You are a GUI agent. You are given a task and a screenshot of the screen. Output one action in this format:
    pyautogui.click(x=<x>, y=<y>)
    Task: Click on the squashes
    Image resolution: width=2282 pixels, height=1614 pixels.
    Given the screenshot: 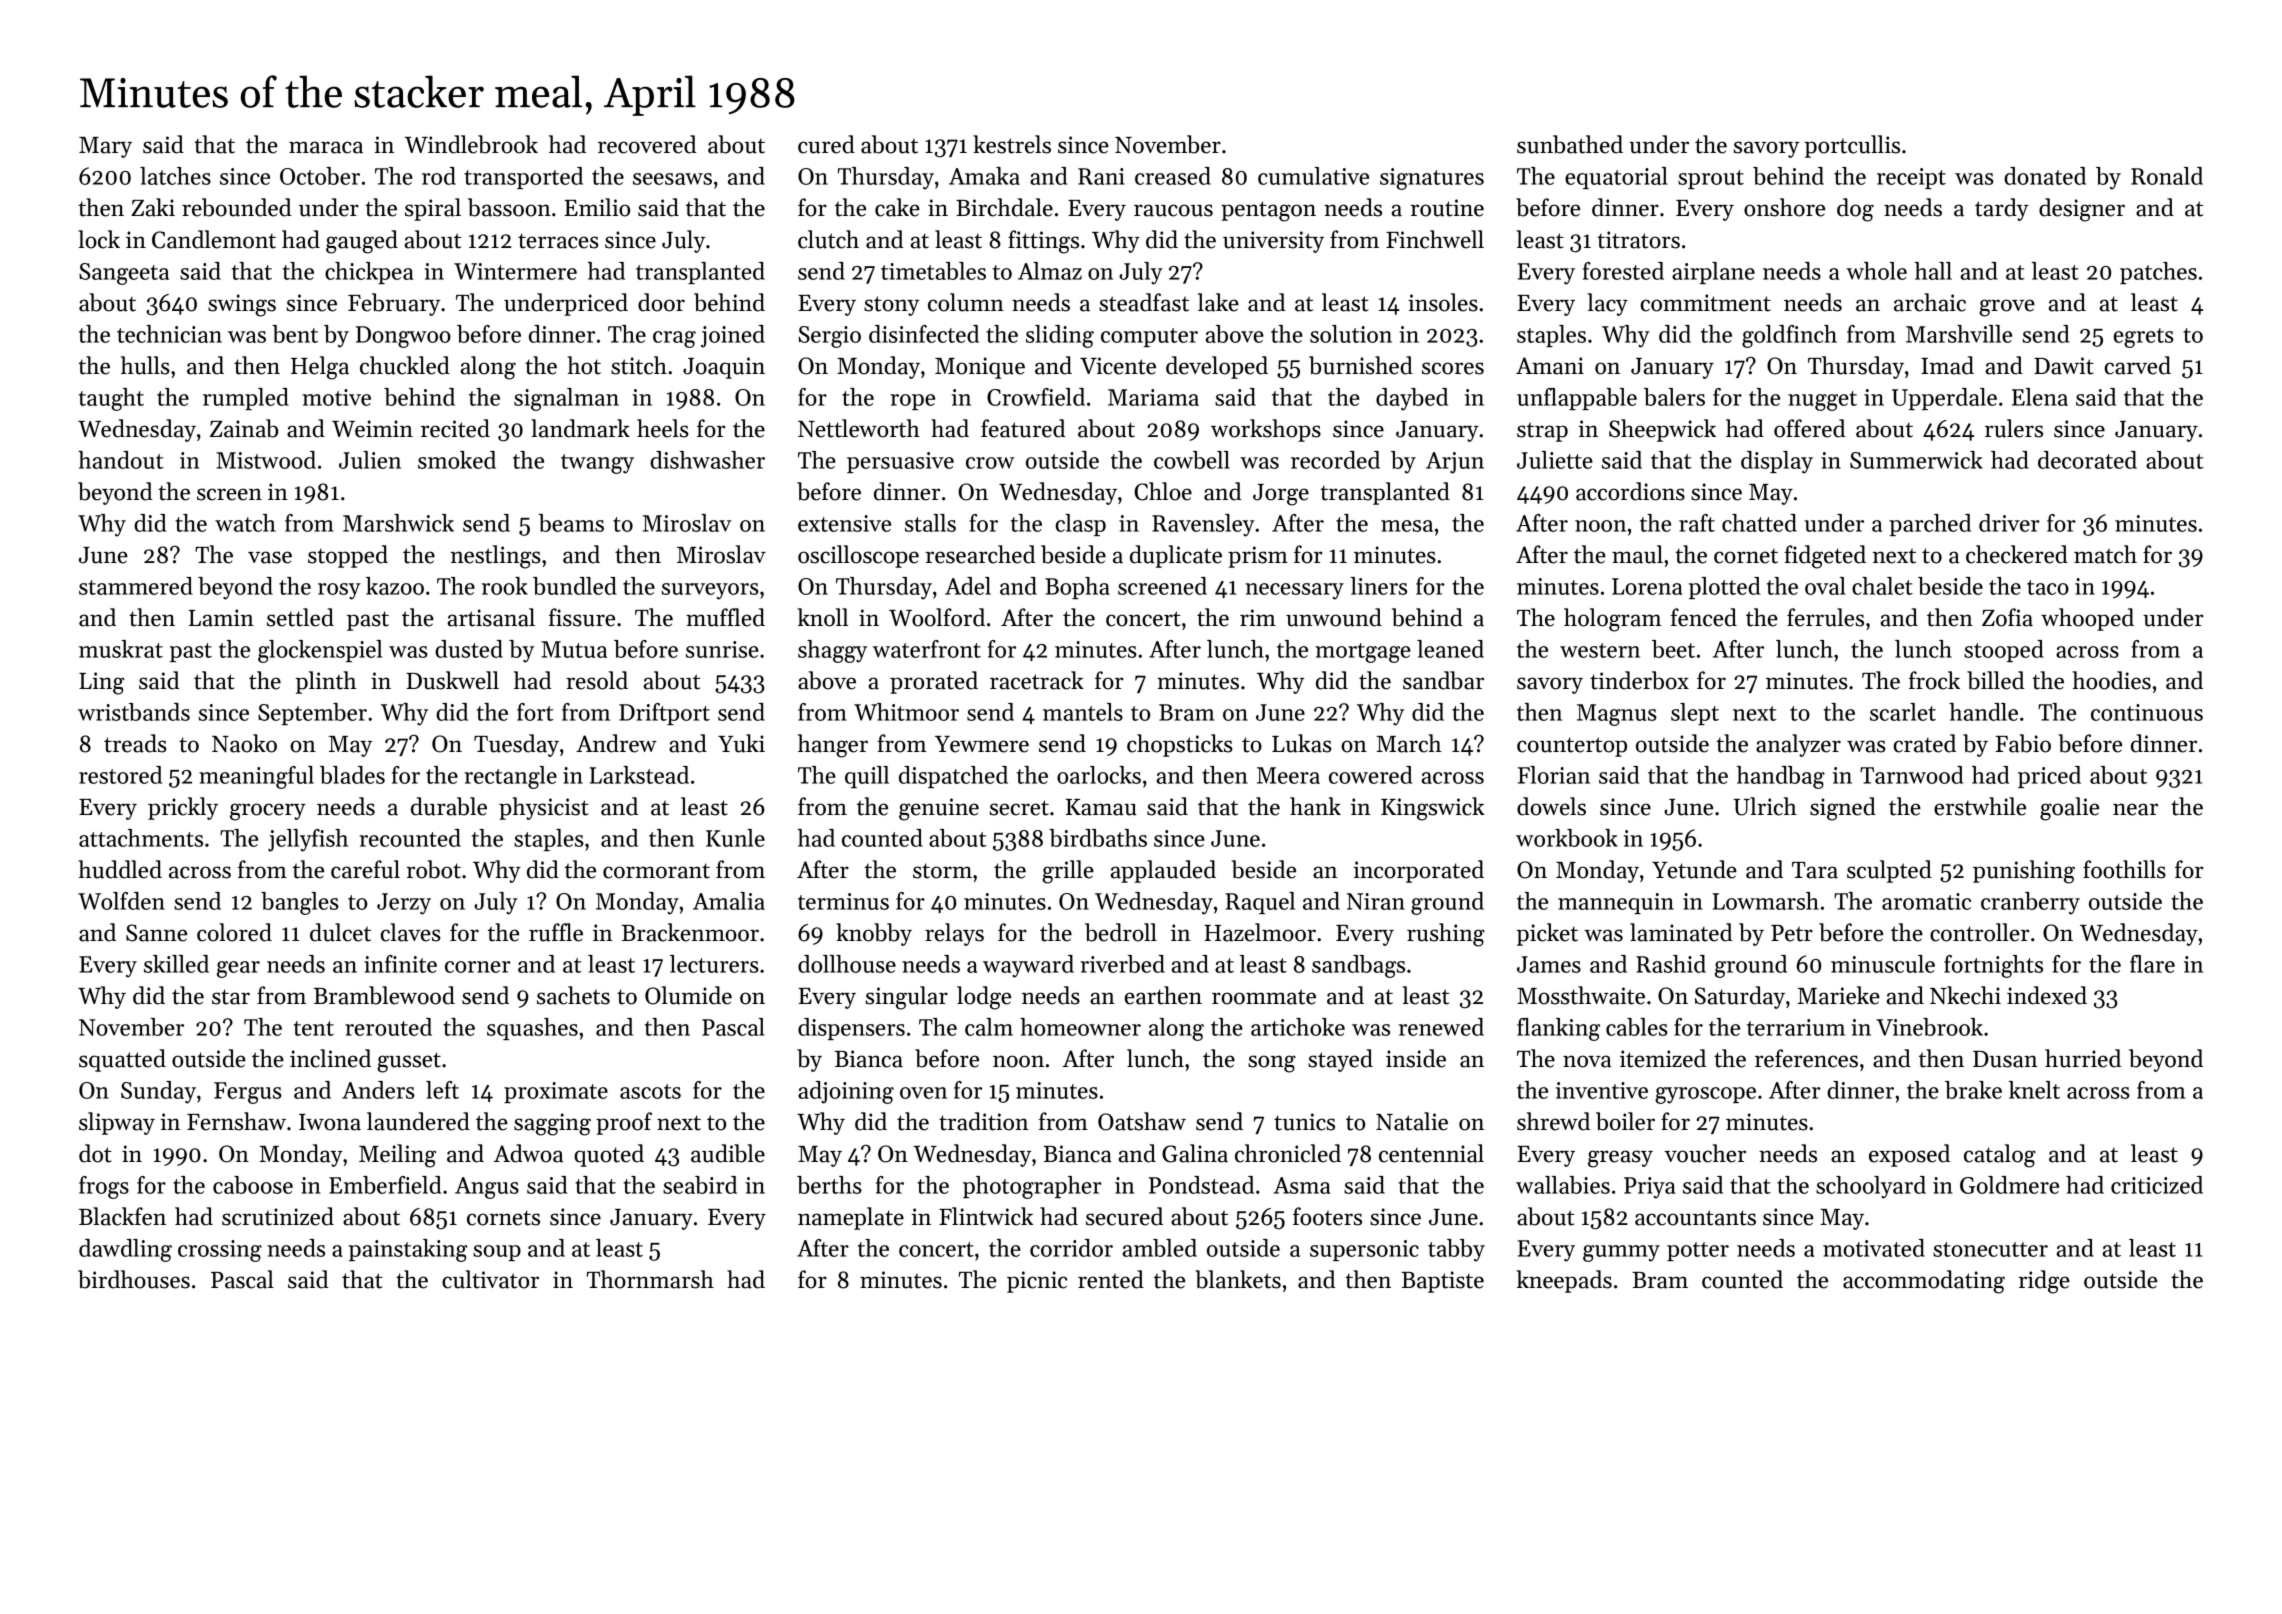 What is the action you would take?
    pyautogui.click(x=532, y=1029)
